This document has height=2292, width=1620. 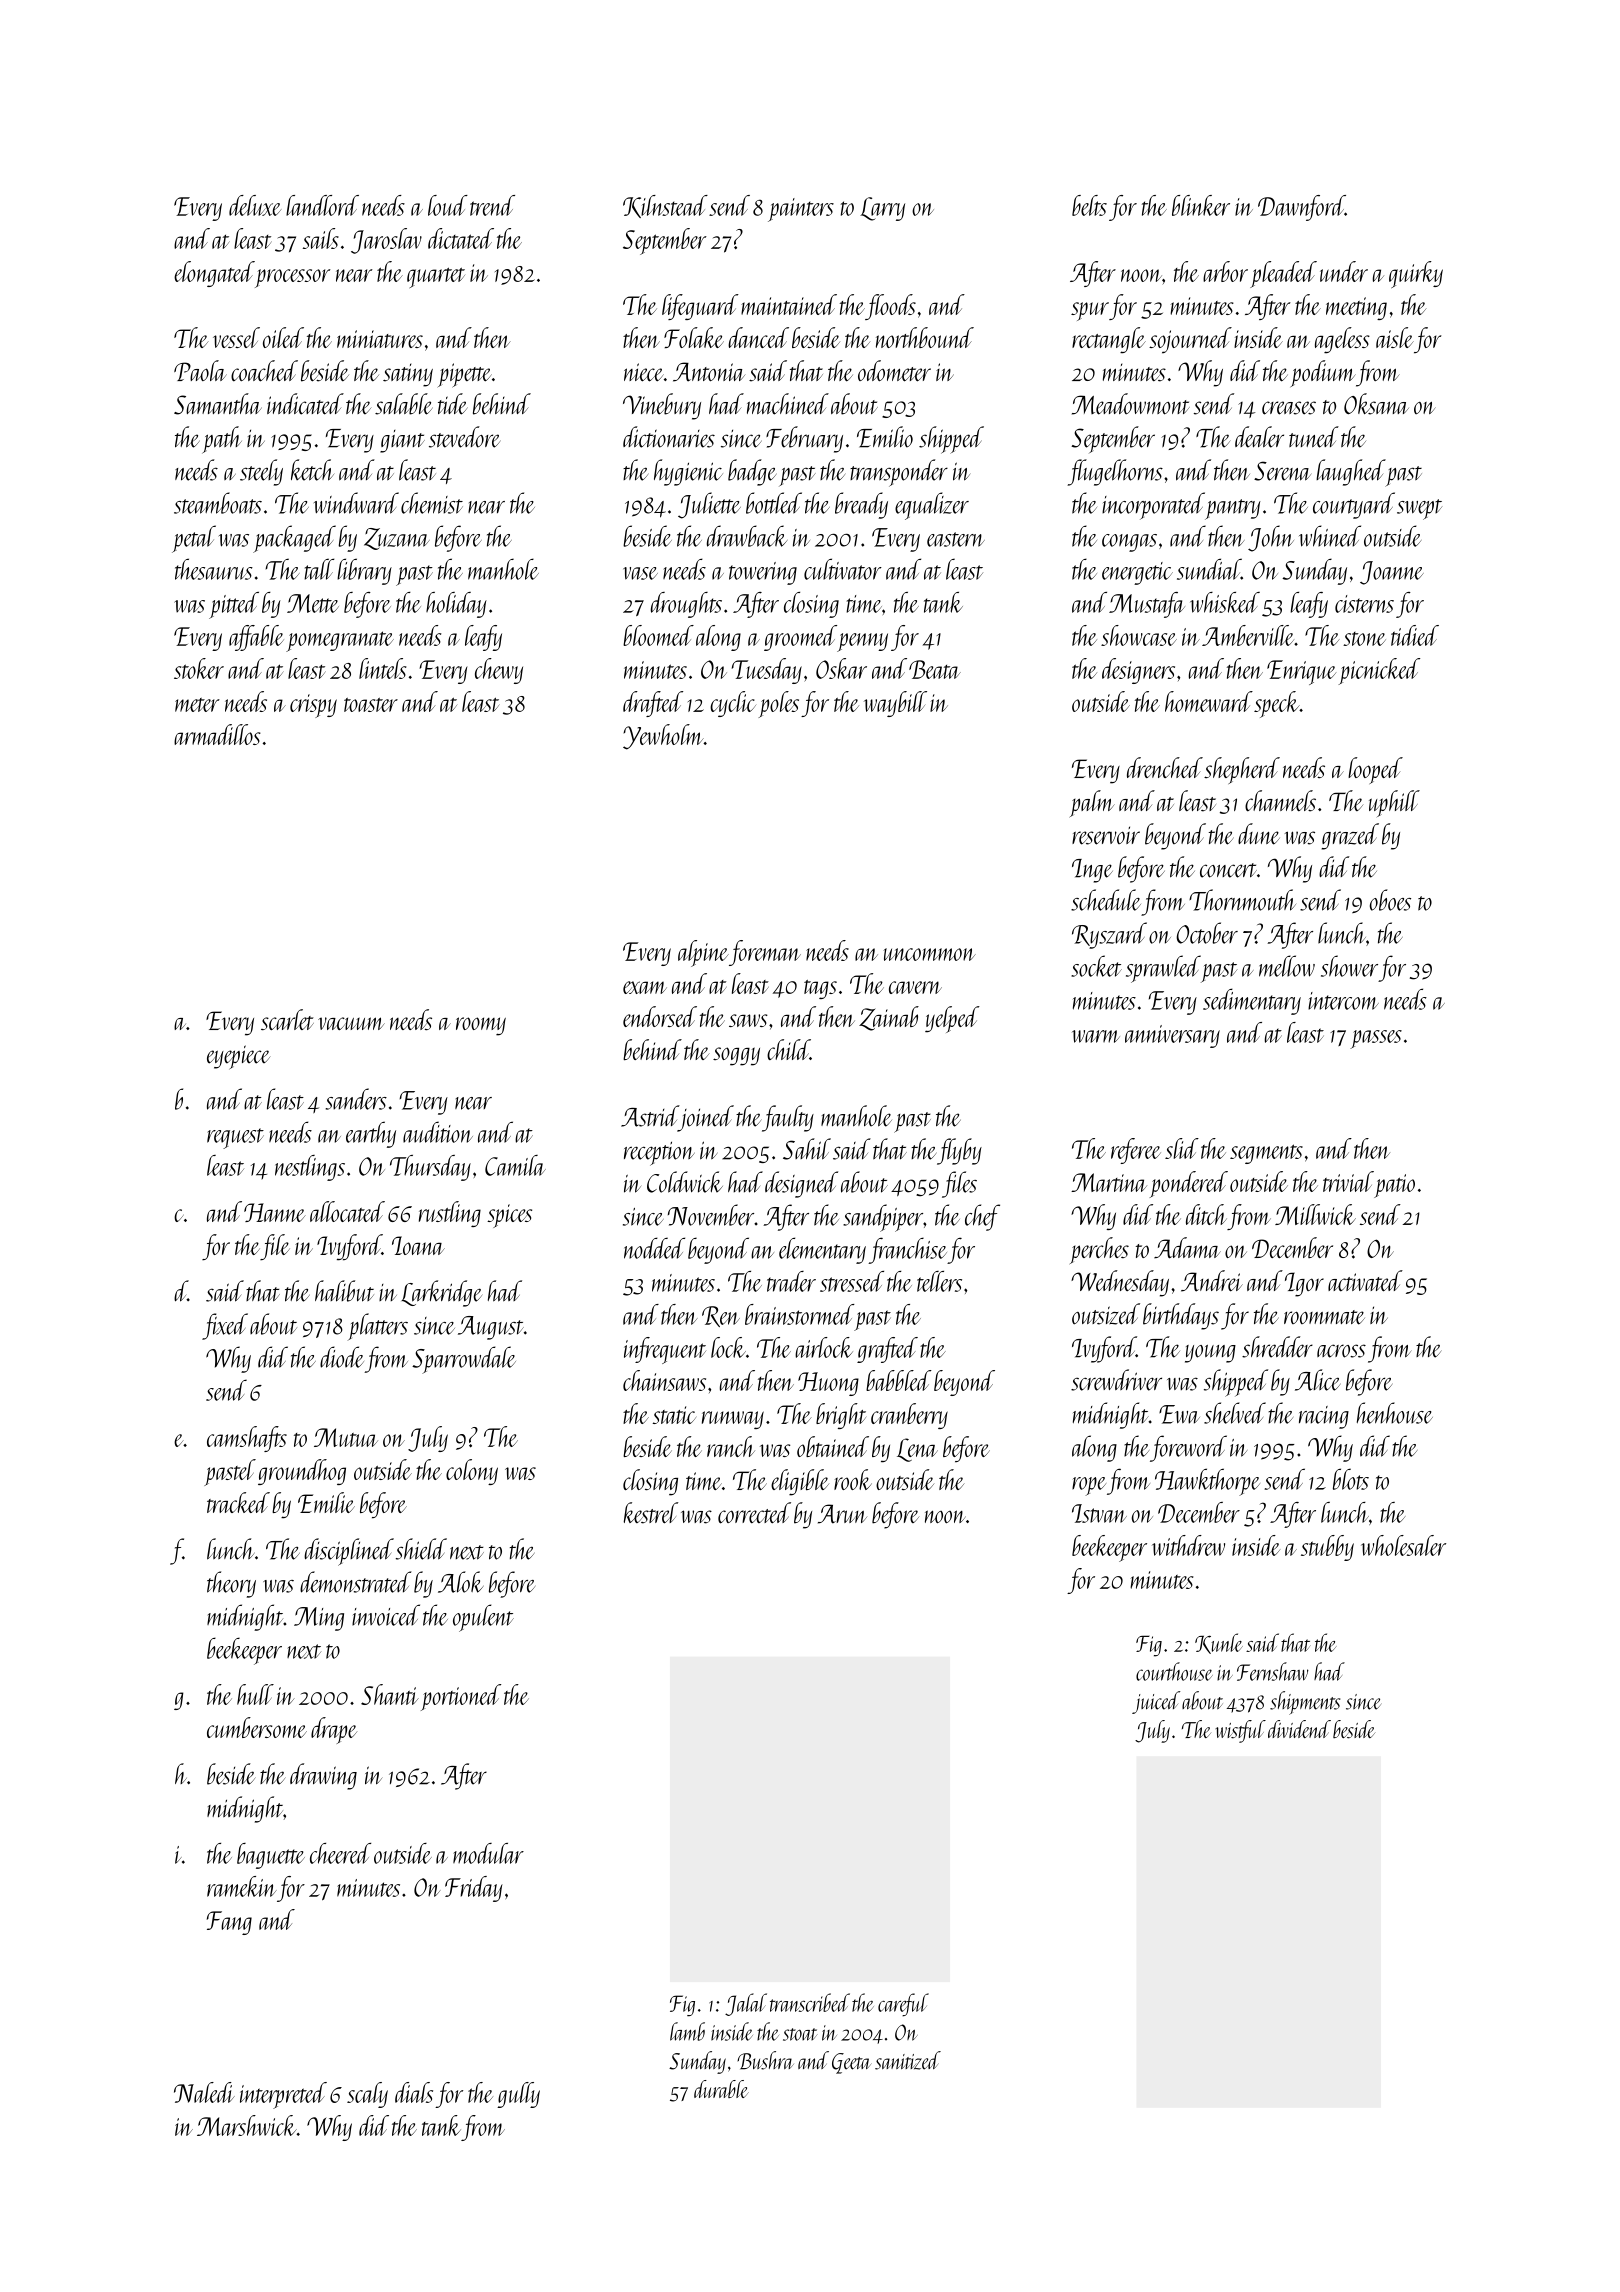 What do you see at coordinates (287, 1019) in the document?
I see `scarlet` at bounding box center [287, 1019].
